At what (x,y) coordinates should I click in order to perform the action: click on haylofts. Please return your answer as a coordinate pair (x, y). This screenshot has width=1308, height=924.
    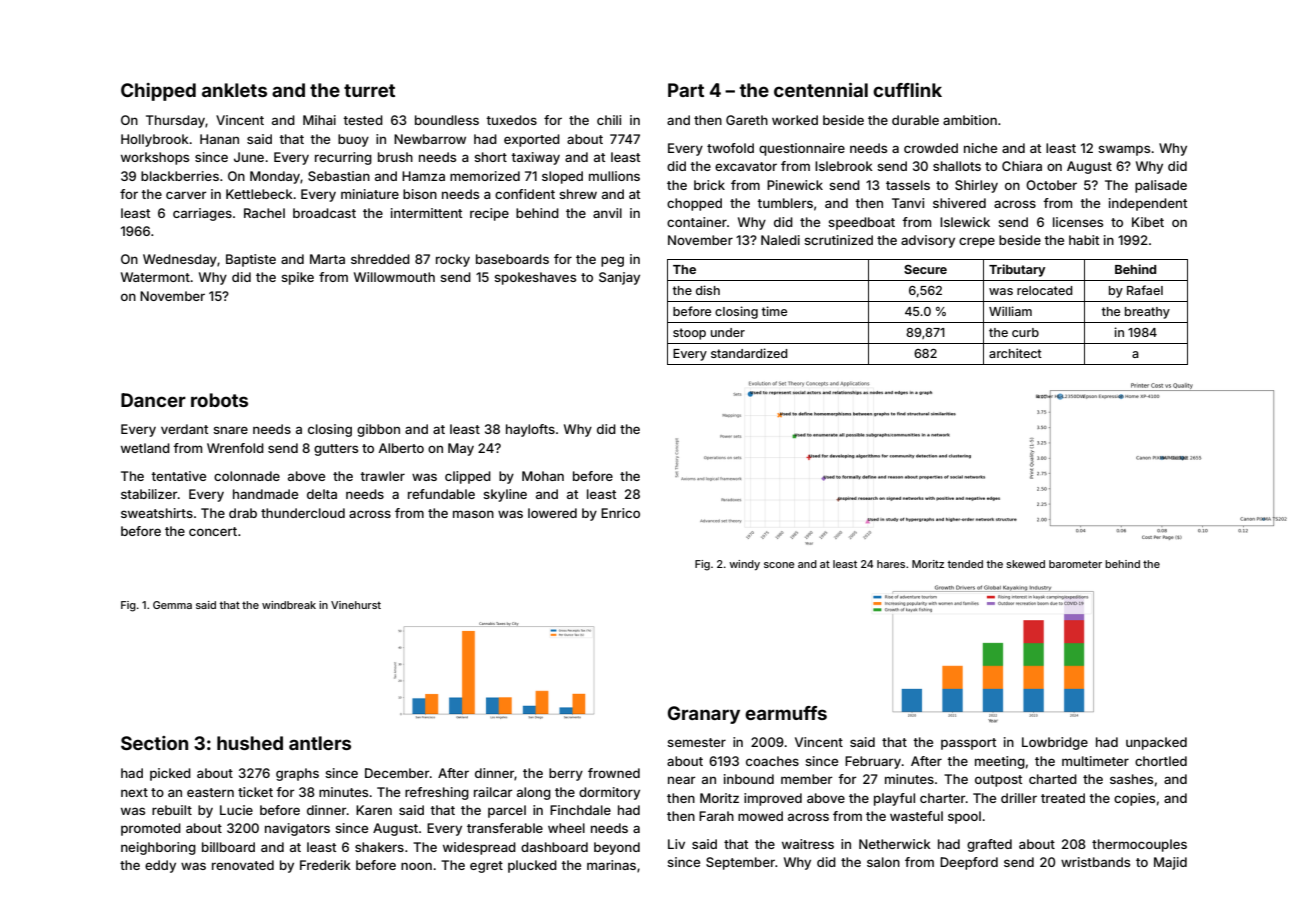
    Looking at the image, I should click on (530, 430).
